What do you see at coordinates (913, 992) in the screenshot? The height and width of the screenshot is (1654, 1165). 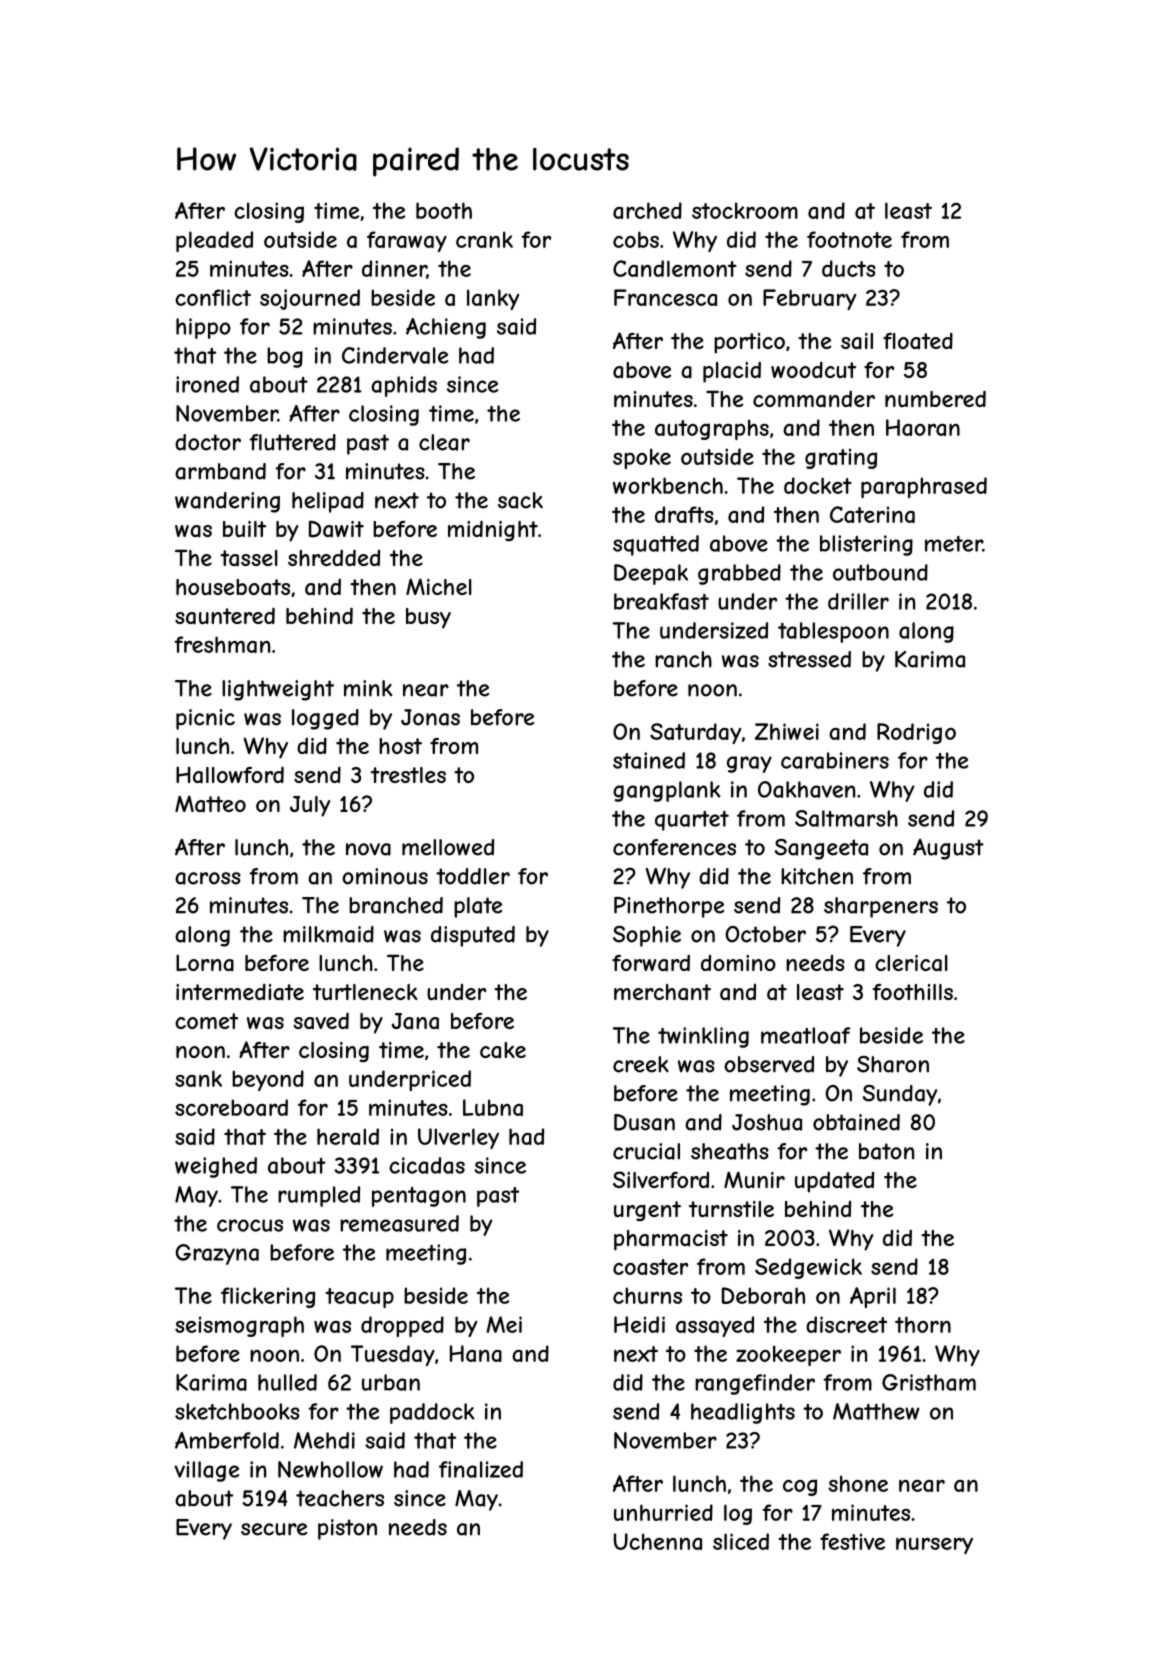 I see `foothills` at bounding box center [913, 992].
